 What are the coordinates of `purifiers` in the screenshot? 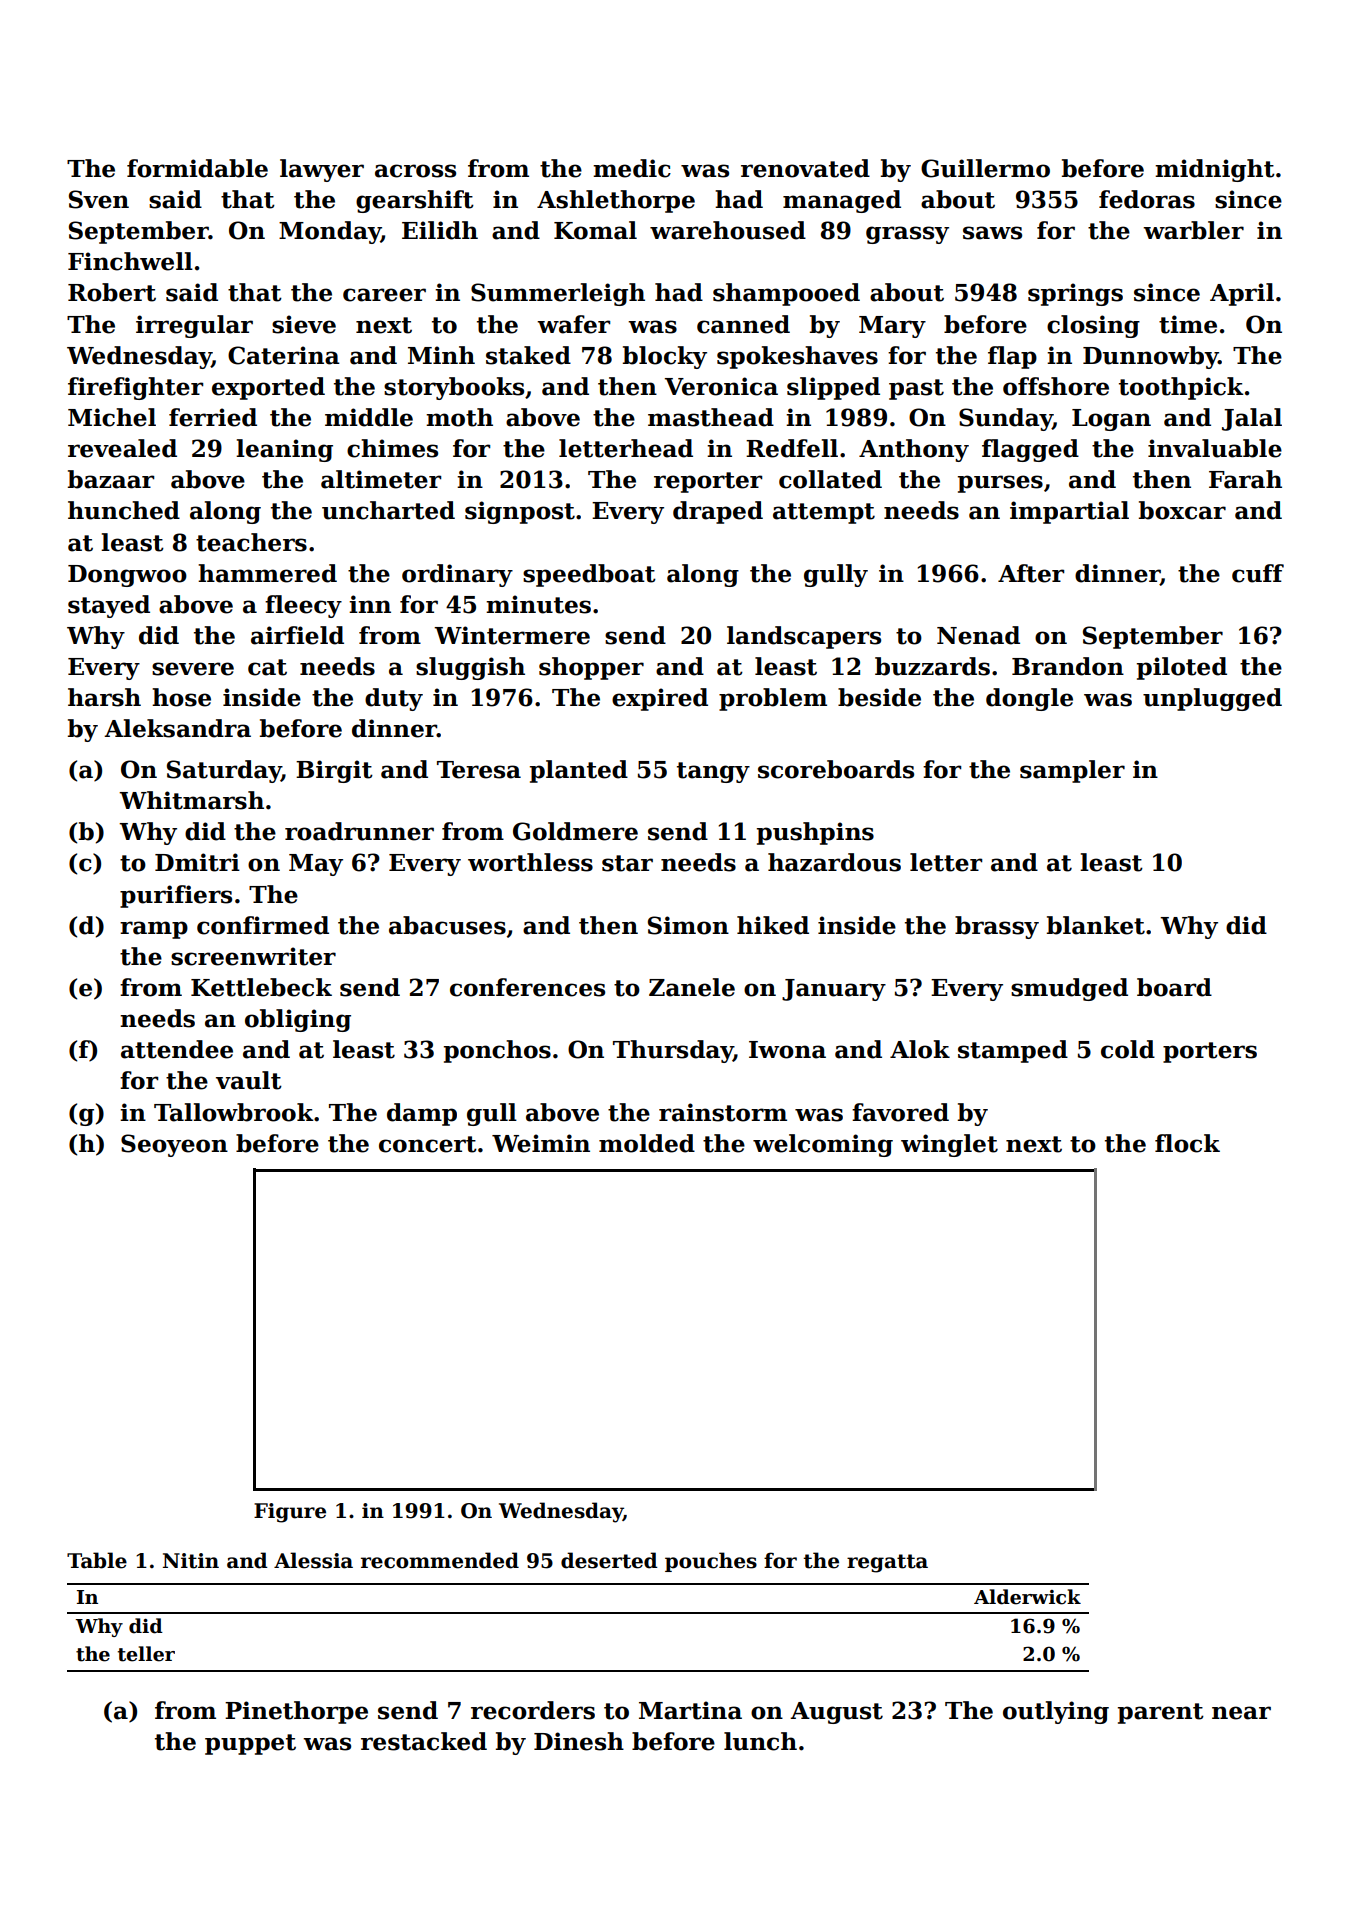 It's located at (176, 896).
